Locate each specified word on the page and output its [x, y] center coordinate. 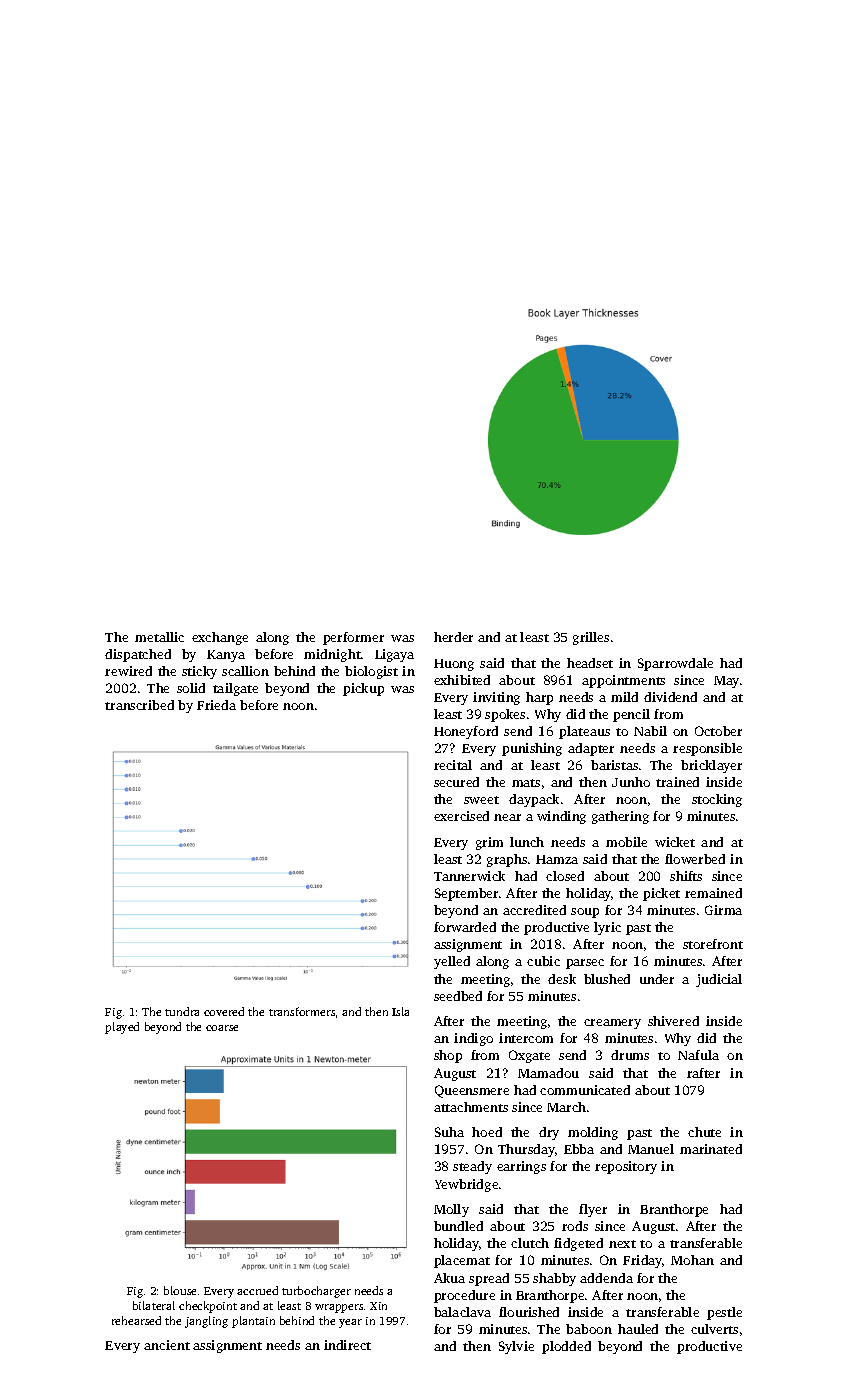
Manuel [651, 1149]
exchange [220, 638]
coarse [222, 1028]
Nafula [698, 1055]
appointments [623, 681]
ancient [167, 1345]
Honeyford [466, 732]
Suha [449, 1132]
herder [453, 637]
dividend [670, 697]
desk [562, 979]
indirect [347, 1345]
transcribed [139, 705]
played [122, 1028]
